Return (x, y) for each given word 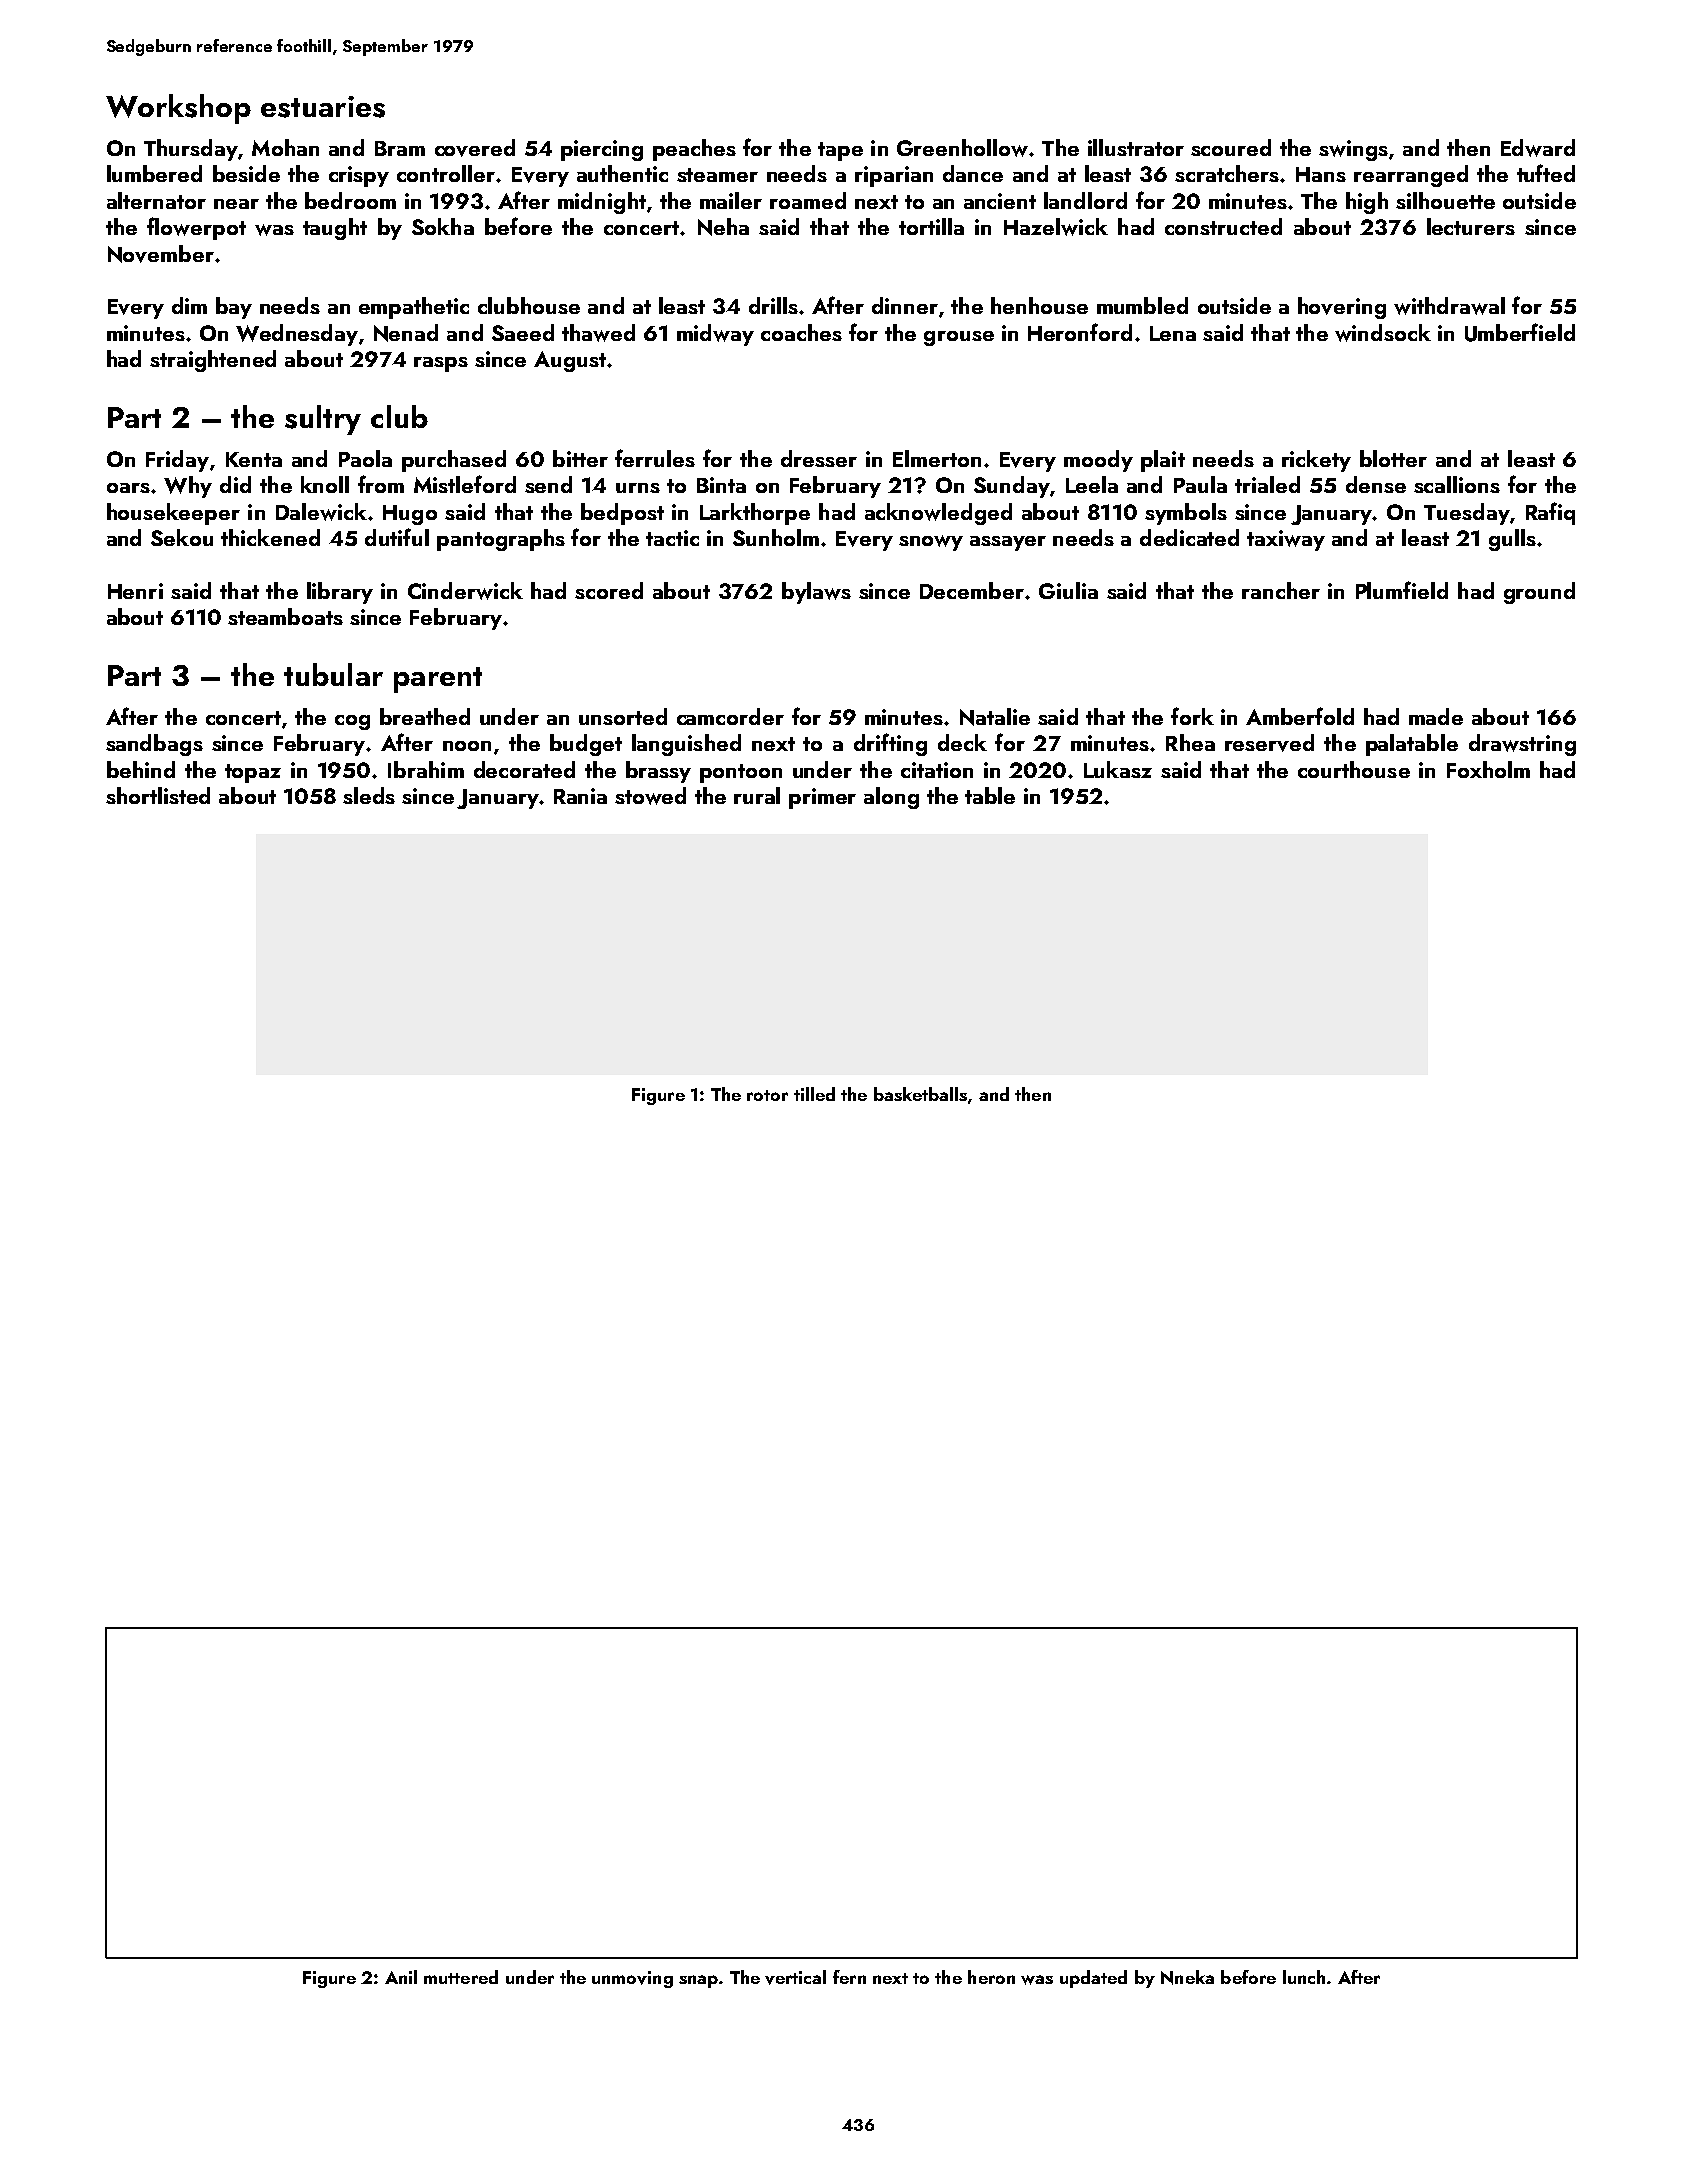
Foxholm (1488, 769)
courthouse (1354, 769)
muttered (461, 1977)
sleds (369, 795)
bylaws (816, 593)
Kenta (254, 459)
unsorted (623, 716)
